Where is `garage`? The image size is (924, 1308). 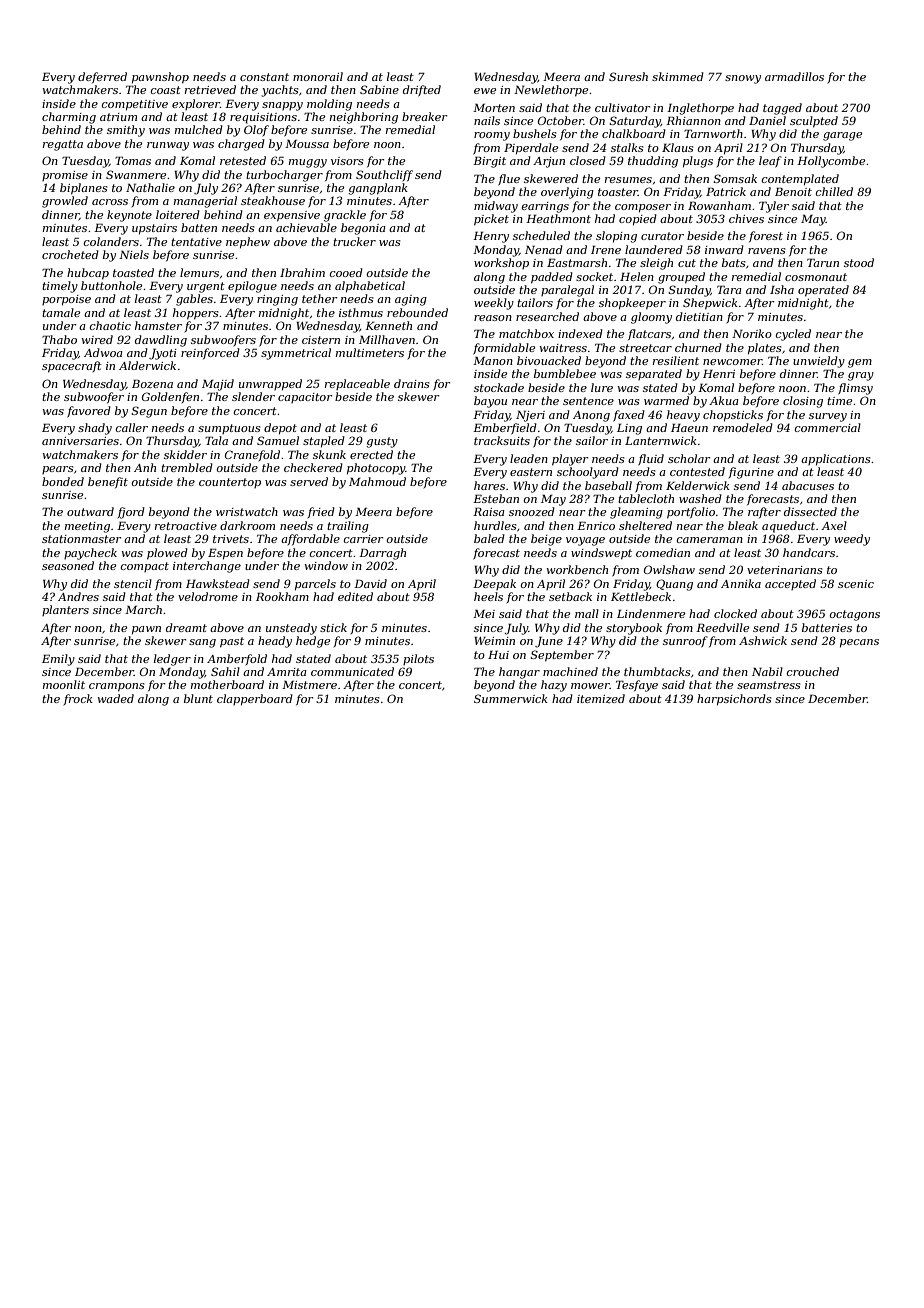 garage is located at coordinates (842, 136).
